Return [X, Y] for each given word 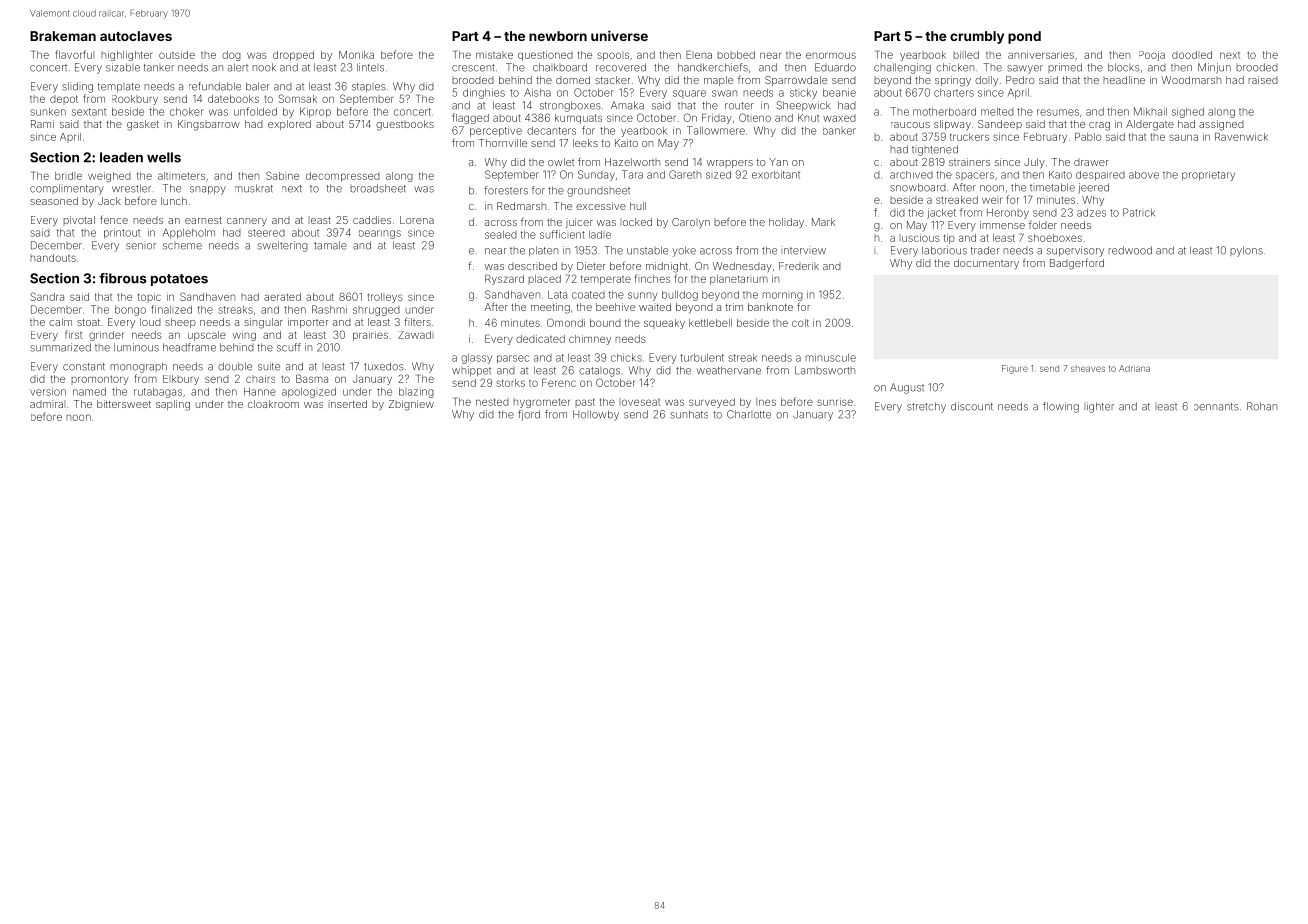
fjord [529, 415]
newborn [558, 36]
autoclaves [136, 36]
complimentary [67, 189]
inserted [347, 404]
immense [1002, 225]
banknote [770, 307]
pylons [1246, 251]
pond [1024, 37]
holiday [786, 223]
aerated [282, 297]
